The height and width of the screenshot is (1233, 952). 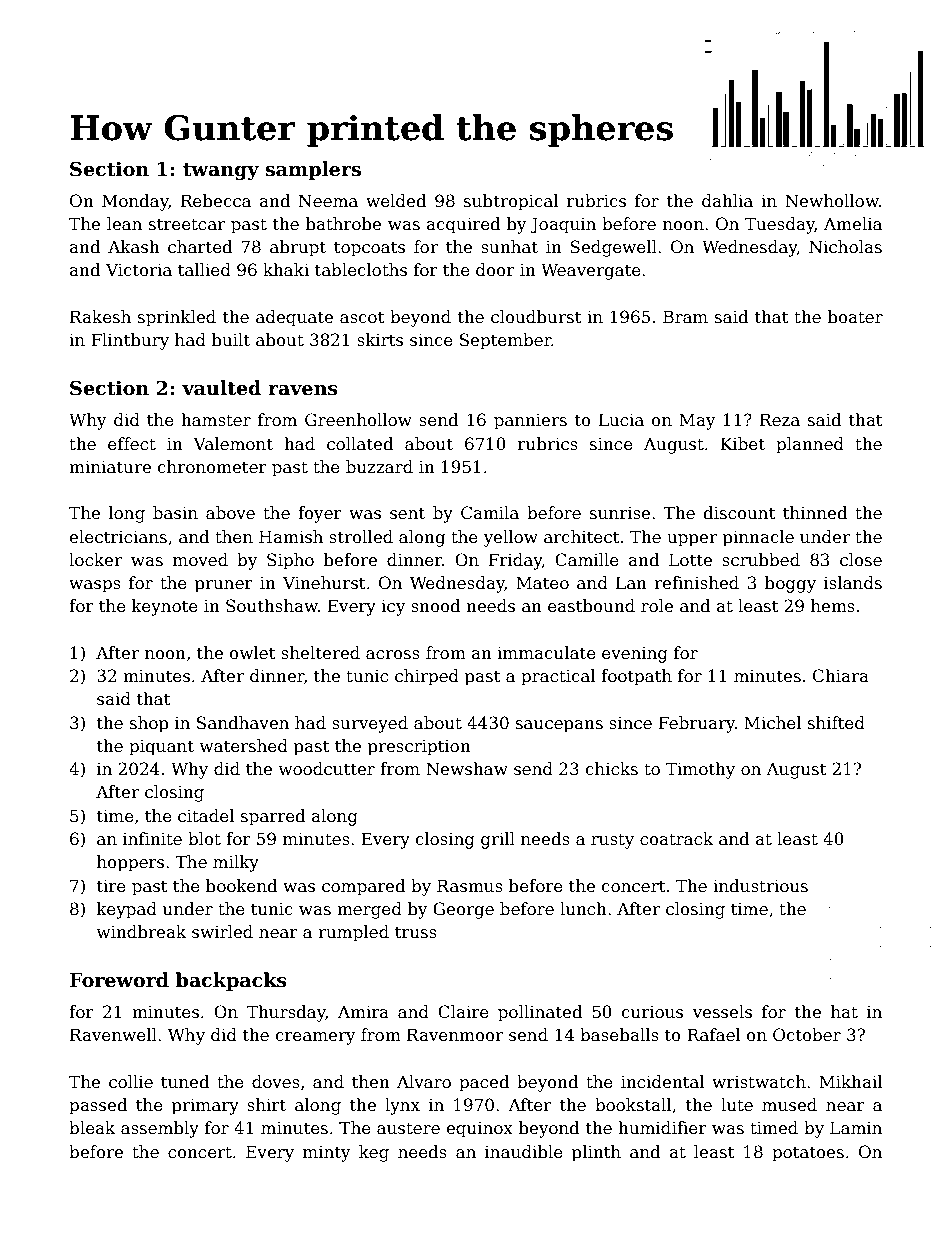 What do you see at coordinates (241, 886) in the screenshot?
I see `bookend` at bounding box center [241, 886].
